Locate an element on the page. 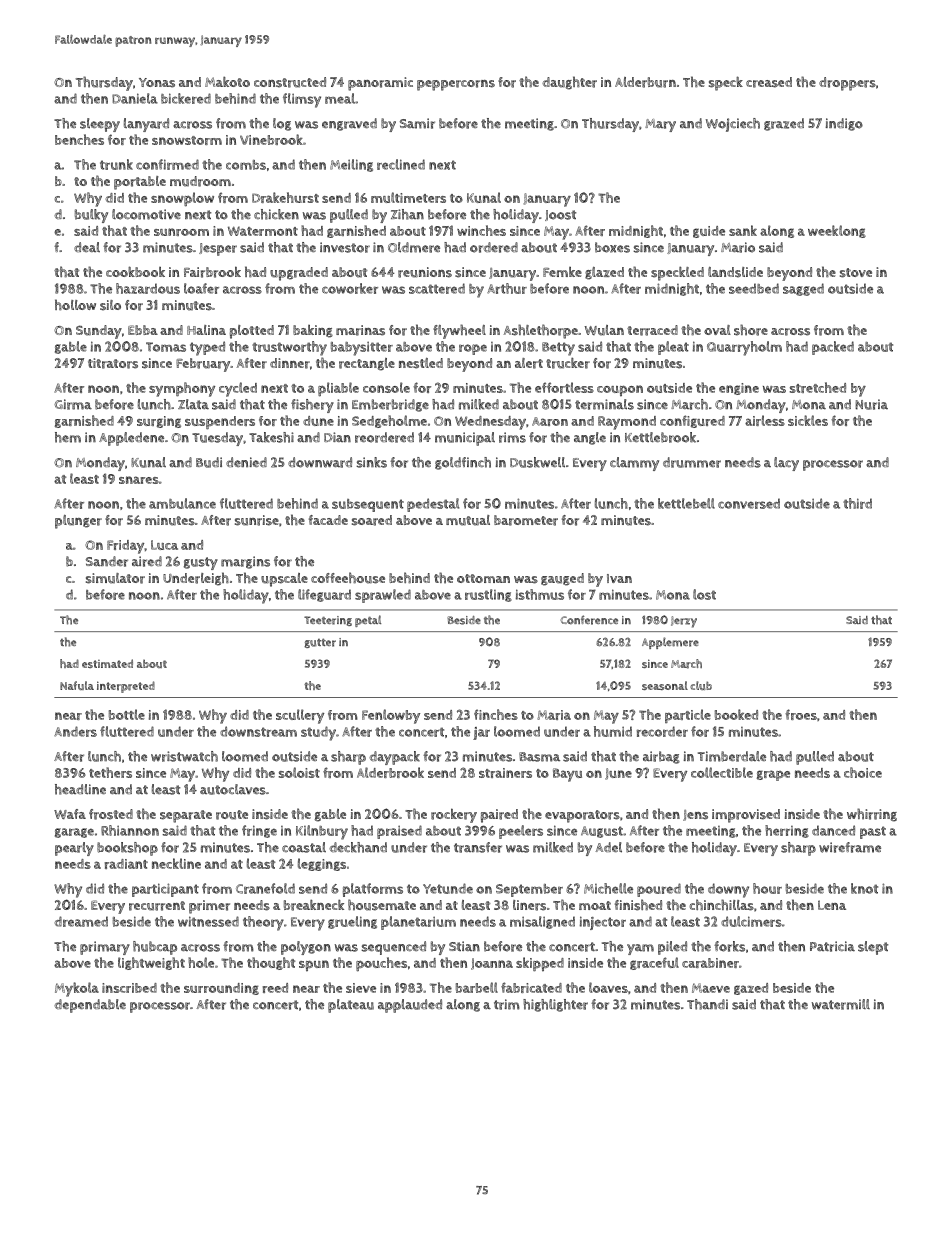  Femke is located at coordinates (562, 272).
